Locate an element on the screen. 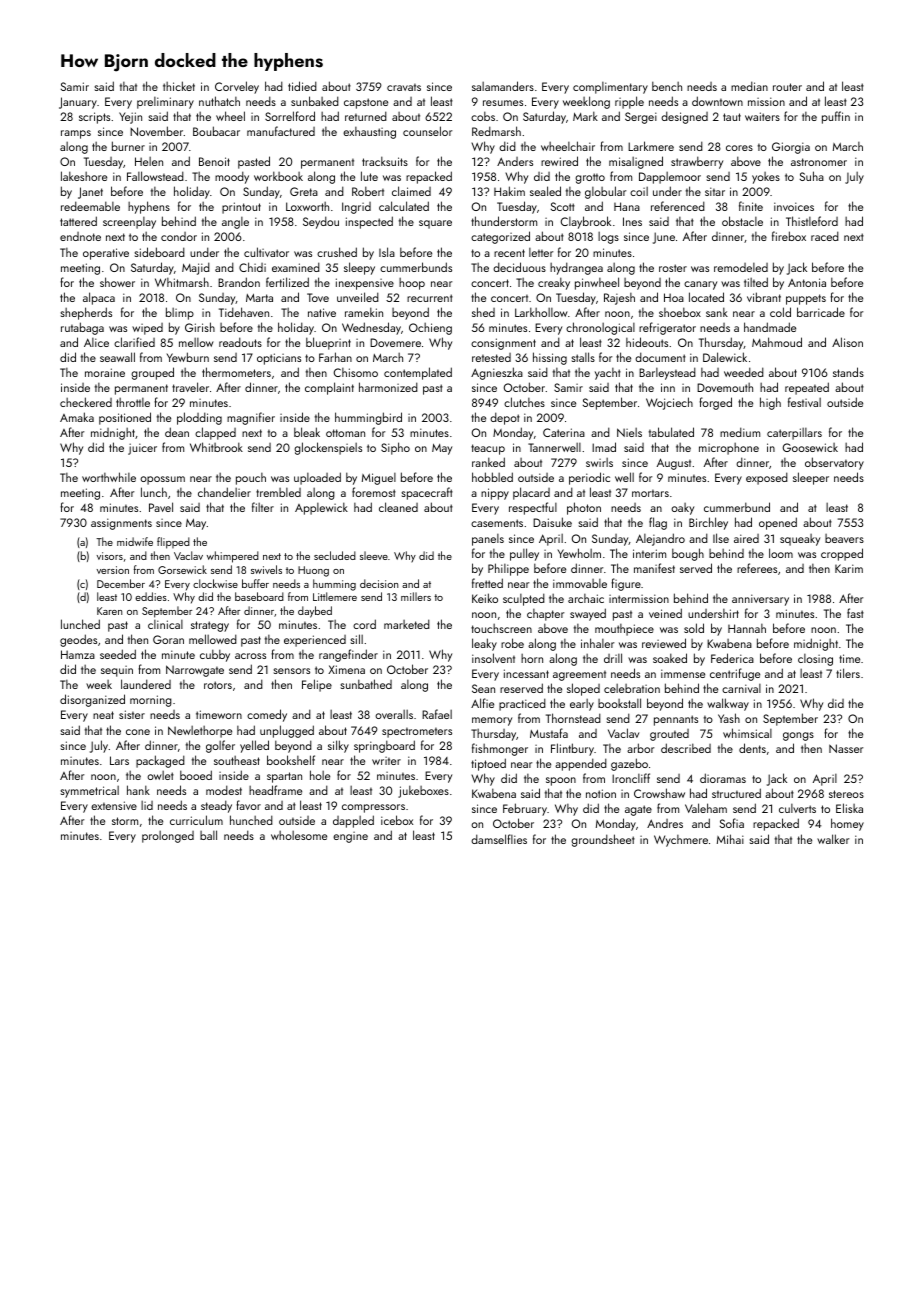  assignments is located at coordinates (121, 524).
